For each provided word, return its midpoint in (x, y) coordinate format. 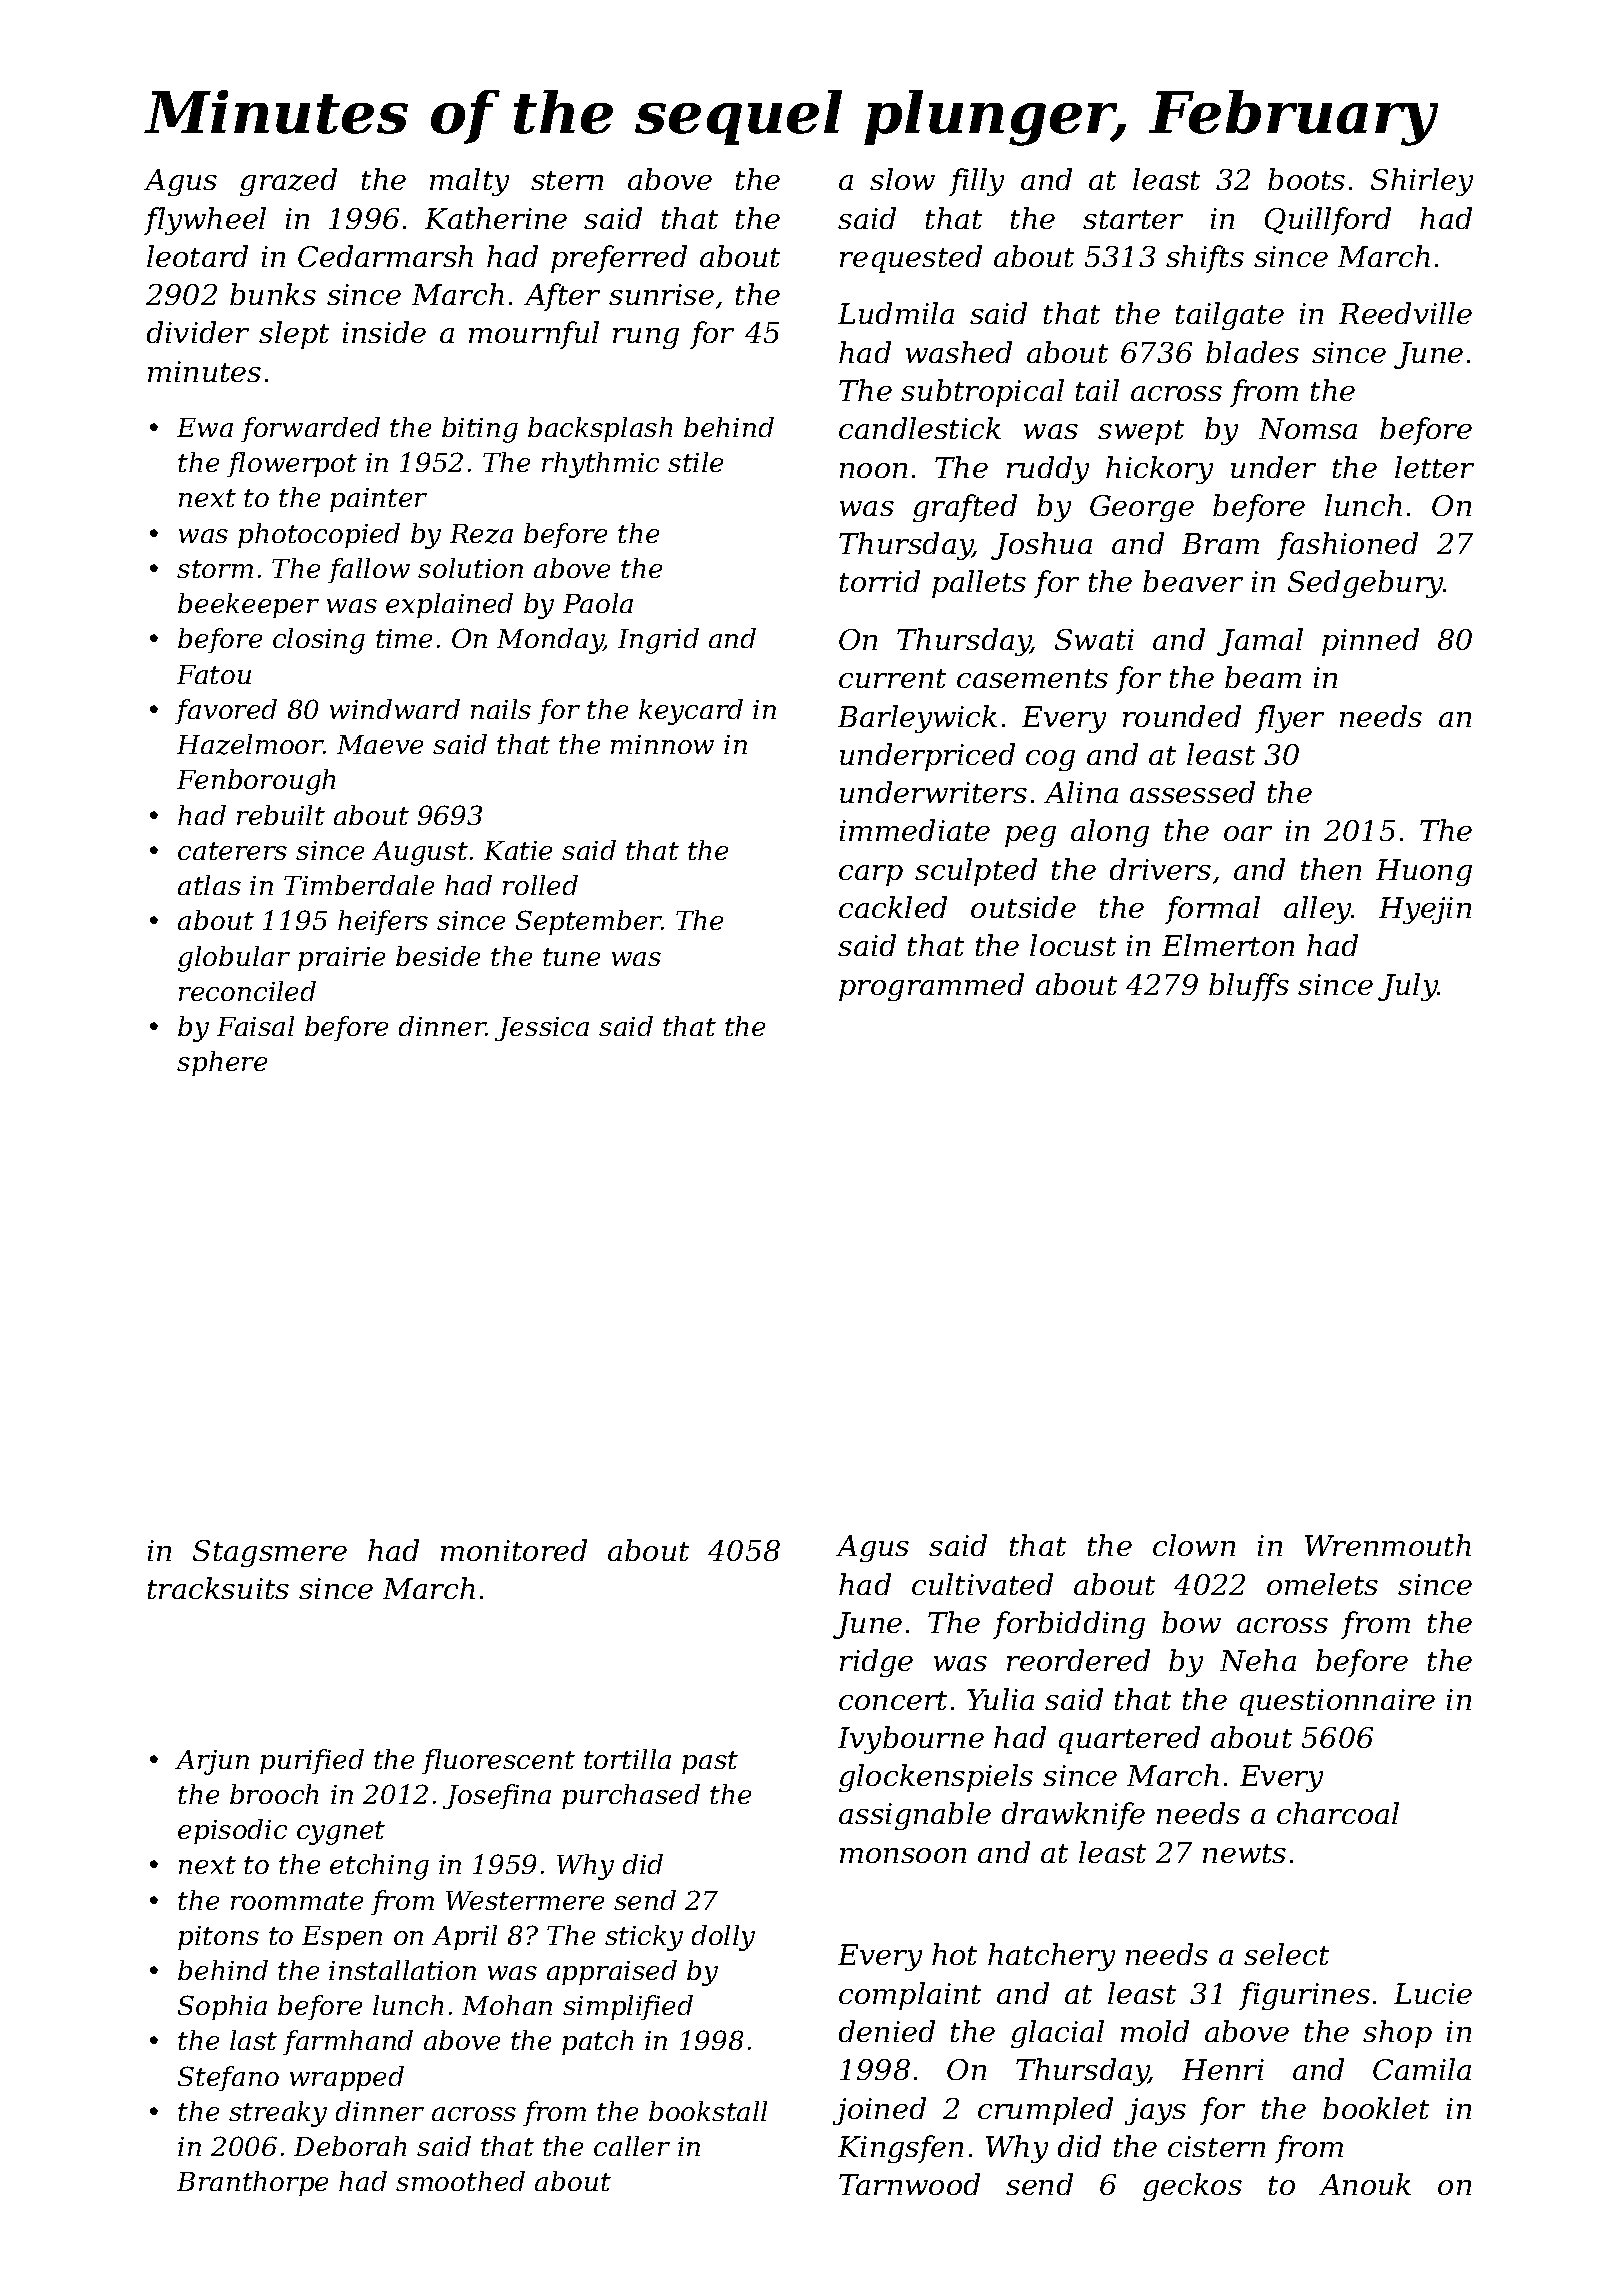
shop (1397, 2034)
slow (902, 179)
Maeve (380, 744)
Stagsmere (270, 1553)
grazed (288, 182)
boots (1306, 179)
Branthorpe (252, 2183)
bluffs (1249, 987)
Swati (1094, 639)
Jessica (542, 1029)
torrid (880, 581)
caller (632, 2146)
